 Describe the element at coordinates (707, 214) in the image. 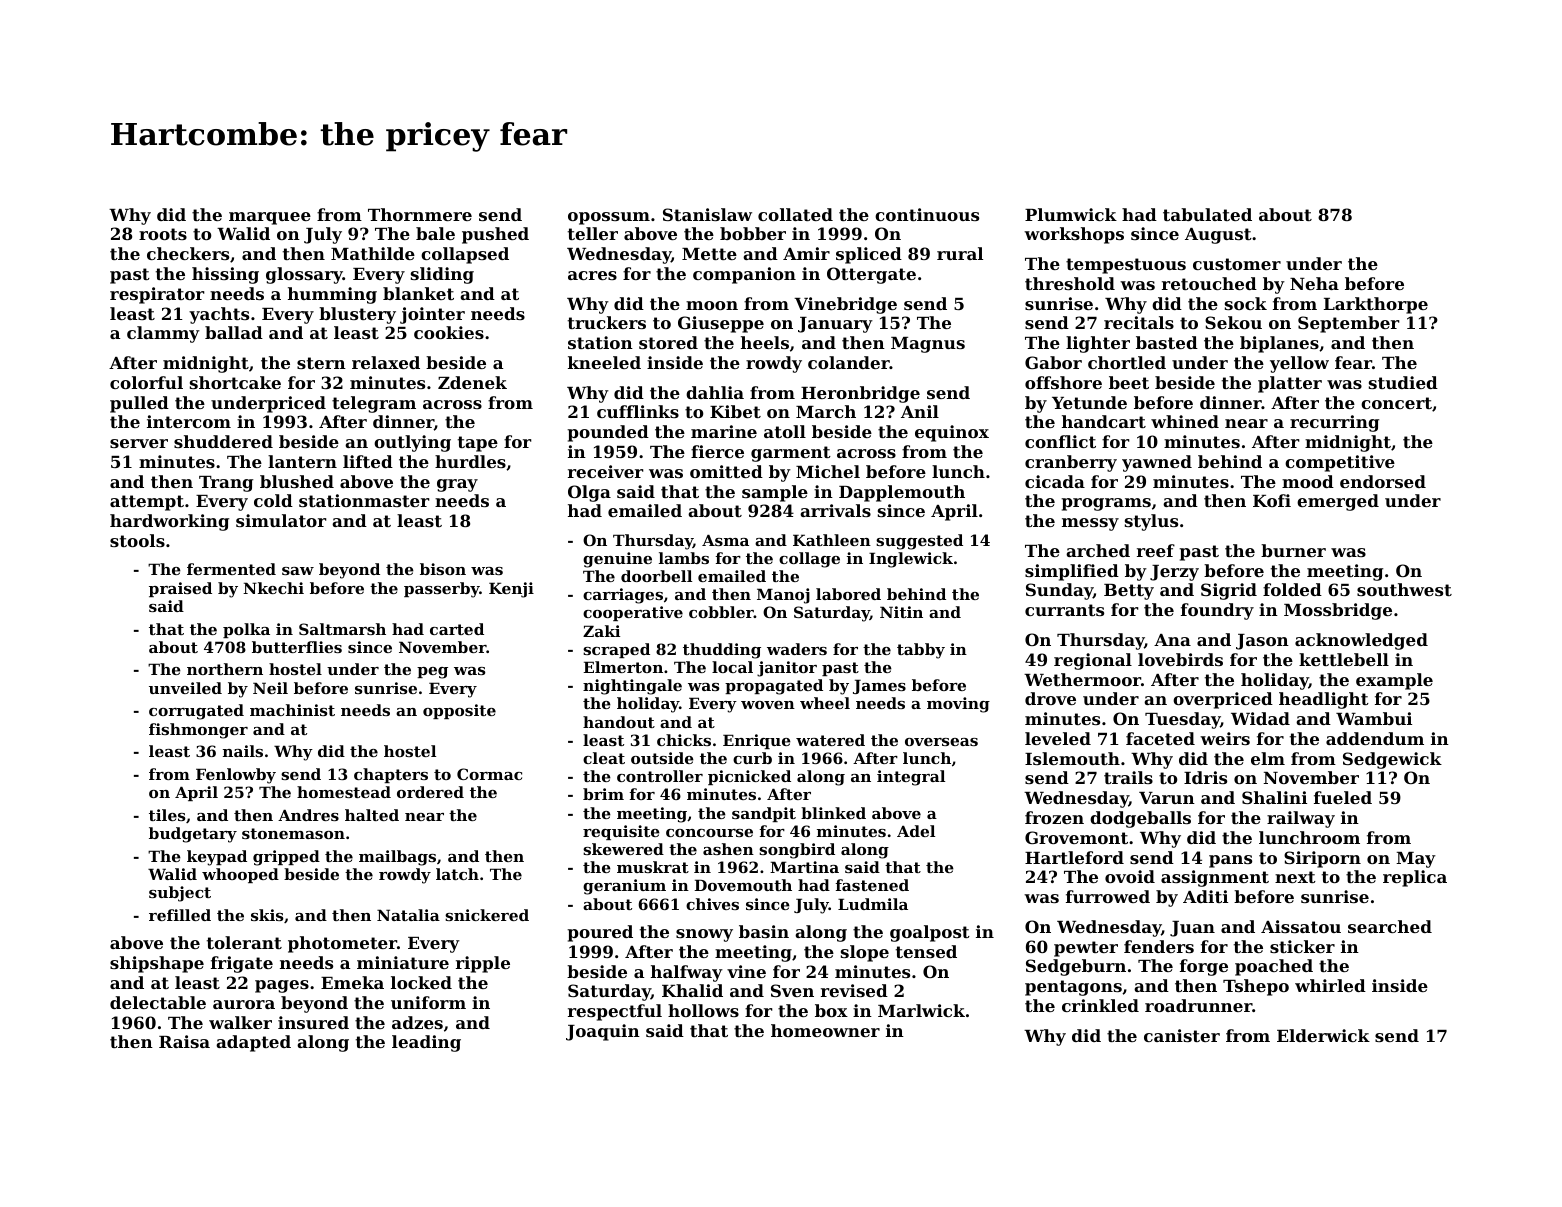

I see `Stanislaw` at that location.
